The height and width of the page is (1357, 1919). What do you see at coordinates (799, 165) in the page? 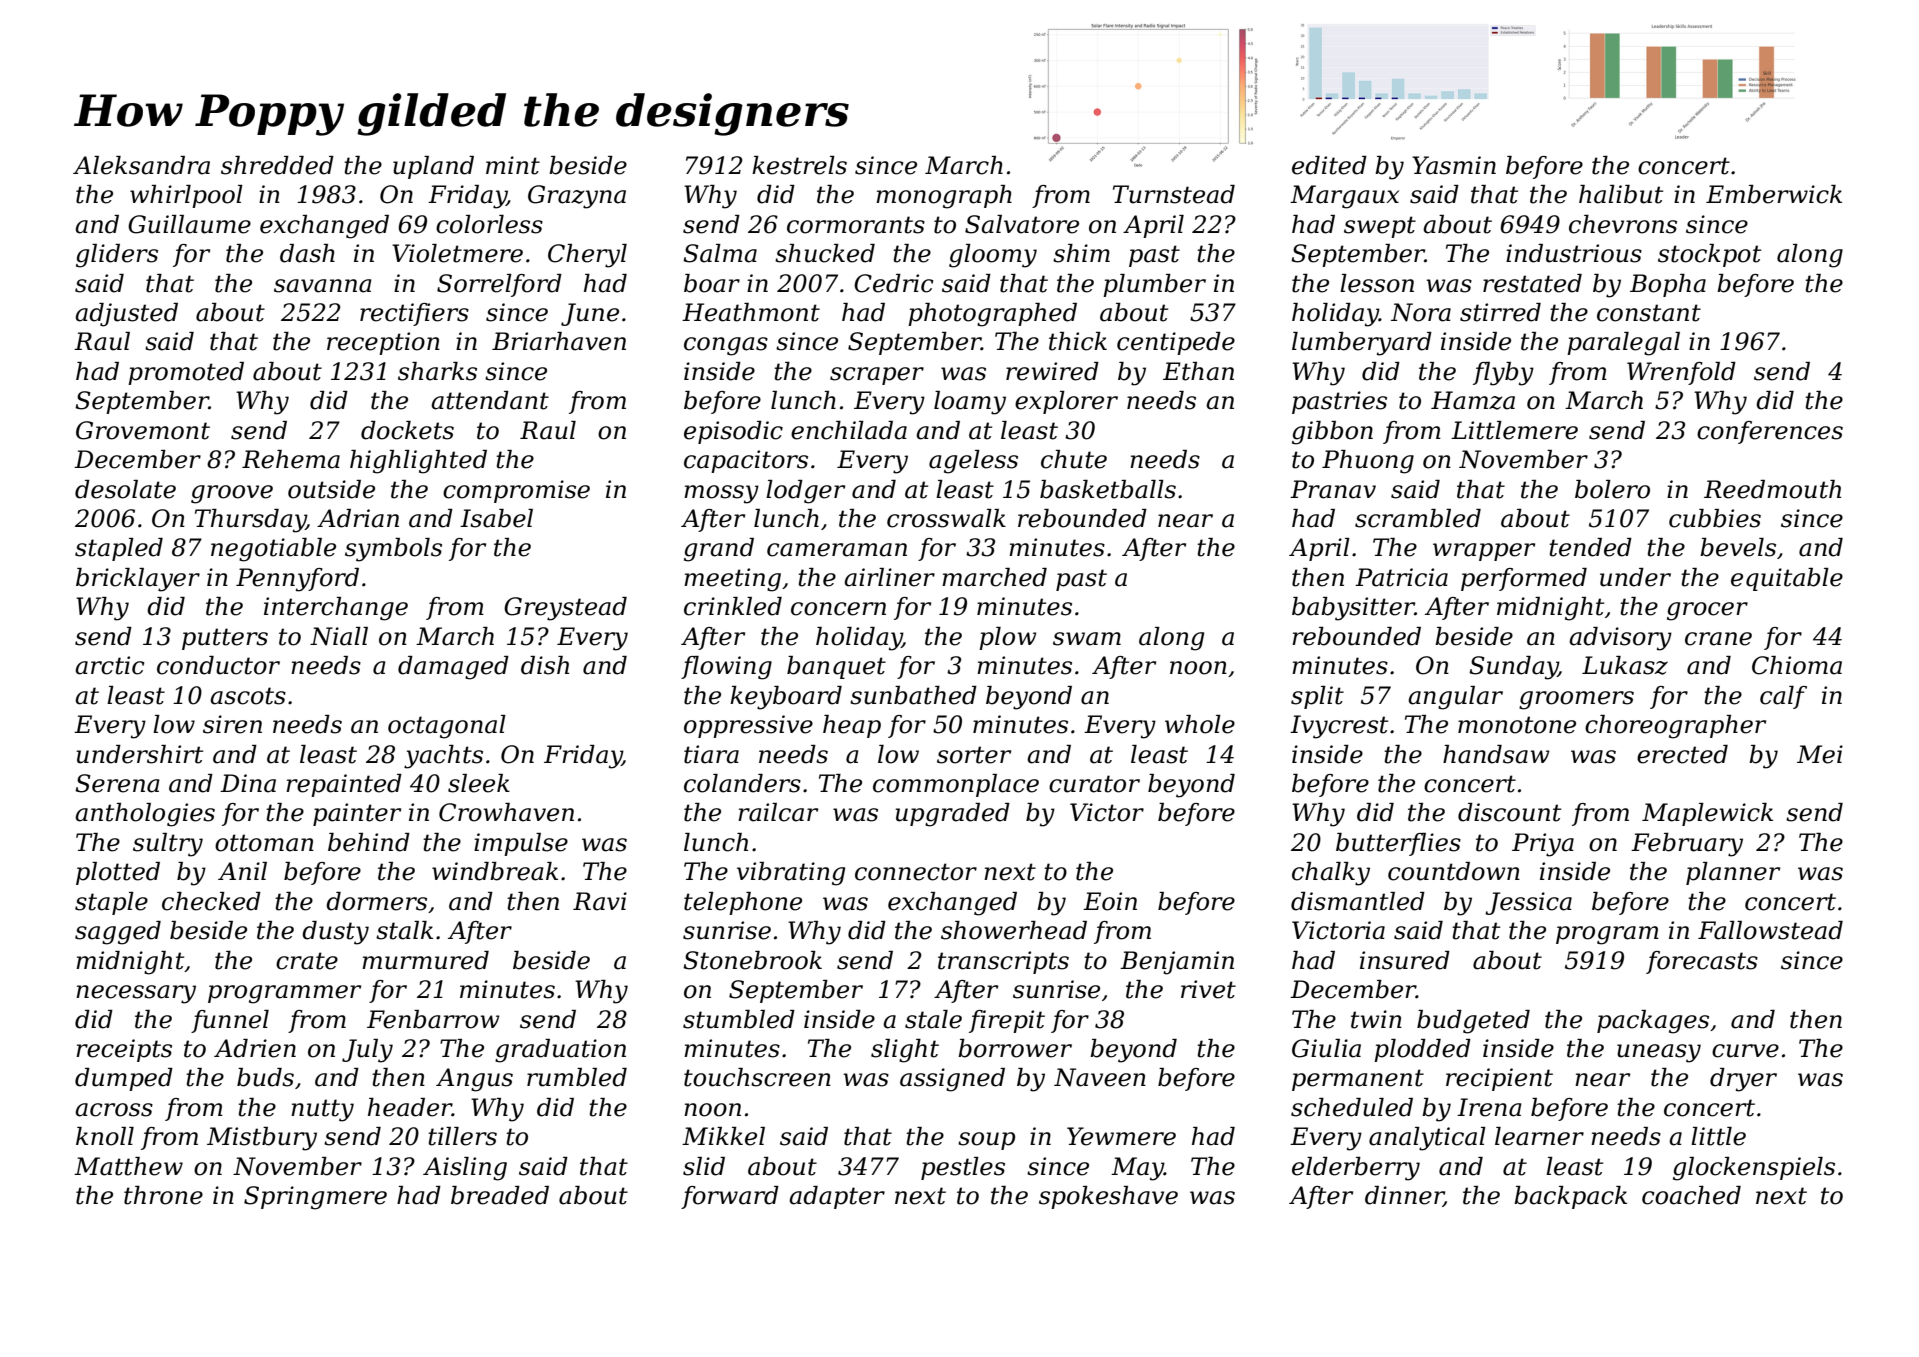
I see `kestrels` at bounding box center [799, 165].
